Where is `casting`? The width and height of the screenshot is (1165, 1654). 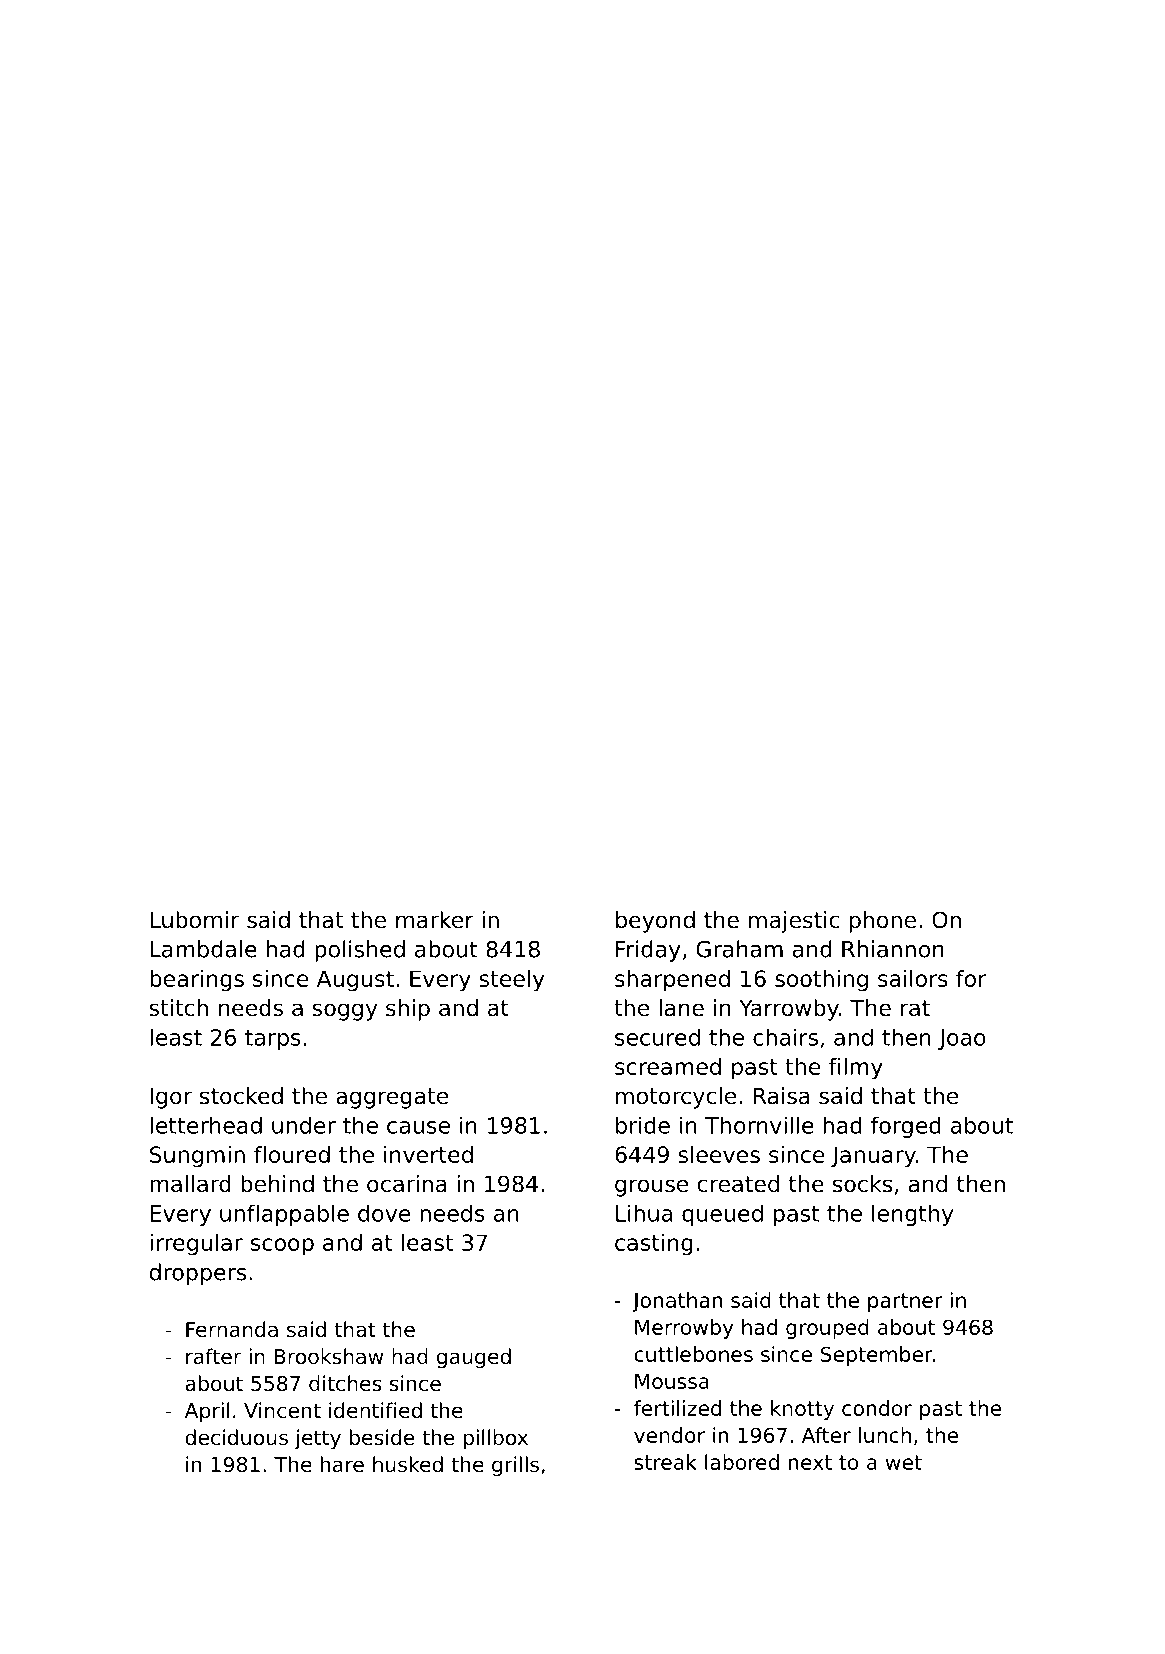 casting is located at coordinates (654, 1245).
